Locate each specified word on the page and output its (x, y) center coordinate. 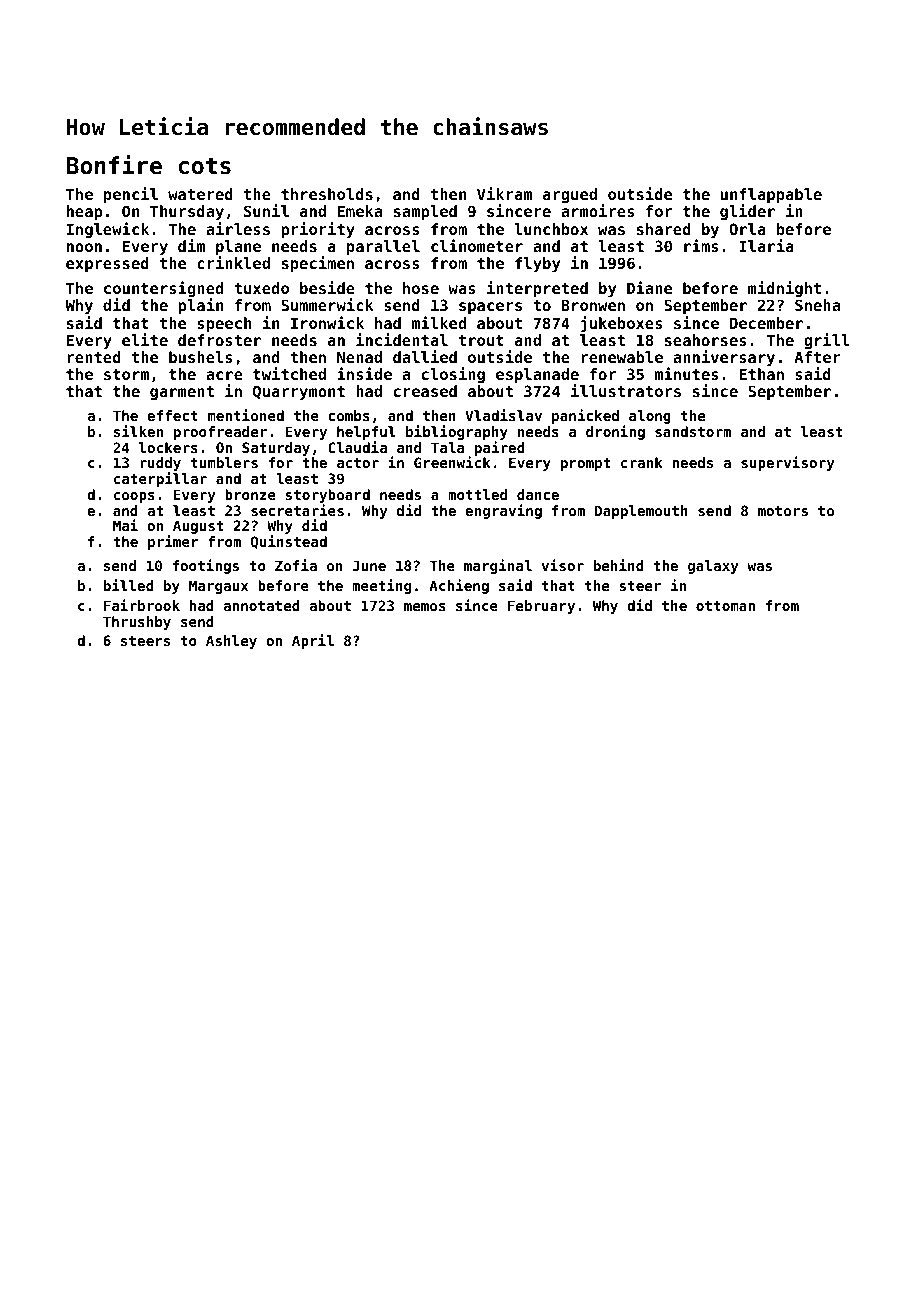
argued (570, 195)
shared (664, 229)
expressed (107, 264)
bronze (250, 494)
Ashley (231, 642)
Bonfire (114, 165)
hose (421, 288)
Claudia (357, 447)
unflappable (771, 196)
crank (642, 462)
